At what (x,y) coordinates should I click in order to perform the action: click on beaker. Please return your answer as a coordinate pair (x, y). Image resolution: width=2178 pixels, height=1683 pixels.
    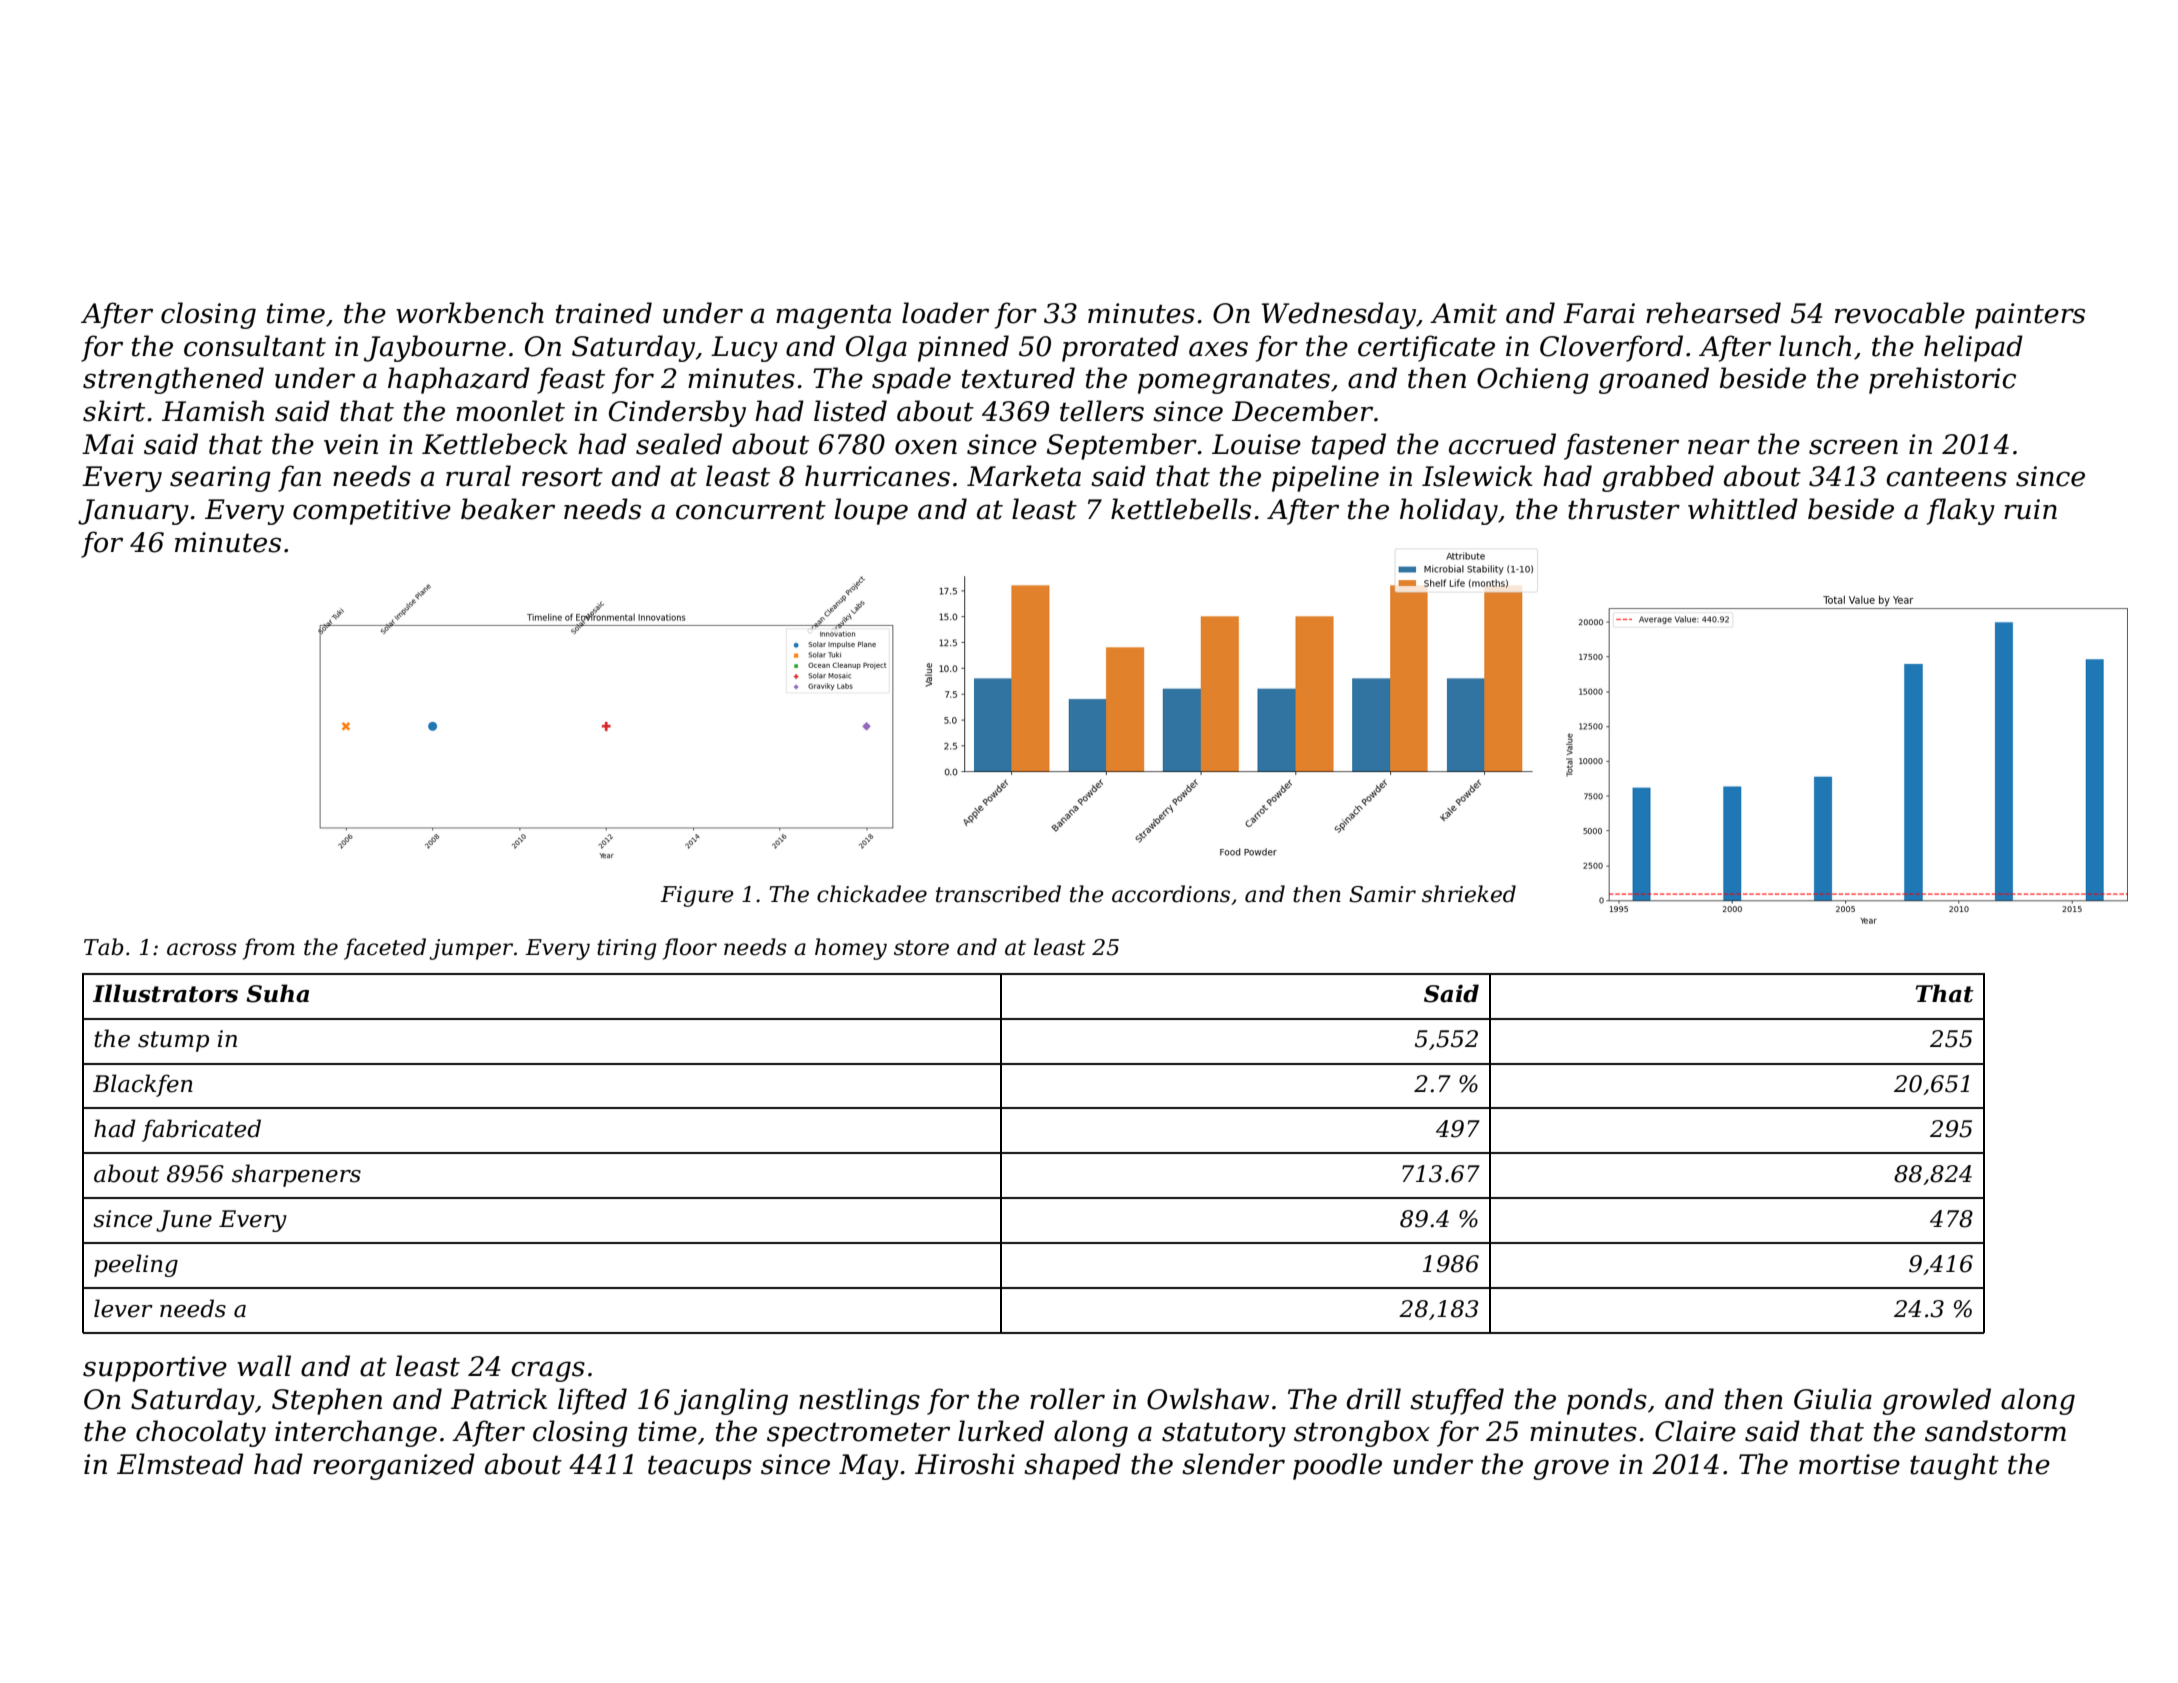
    Looking at the image, I should click on (508, 509).
